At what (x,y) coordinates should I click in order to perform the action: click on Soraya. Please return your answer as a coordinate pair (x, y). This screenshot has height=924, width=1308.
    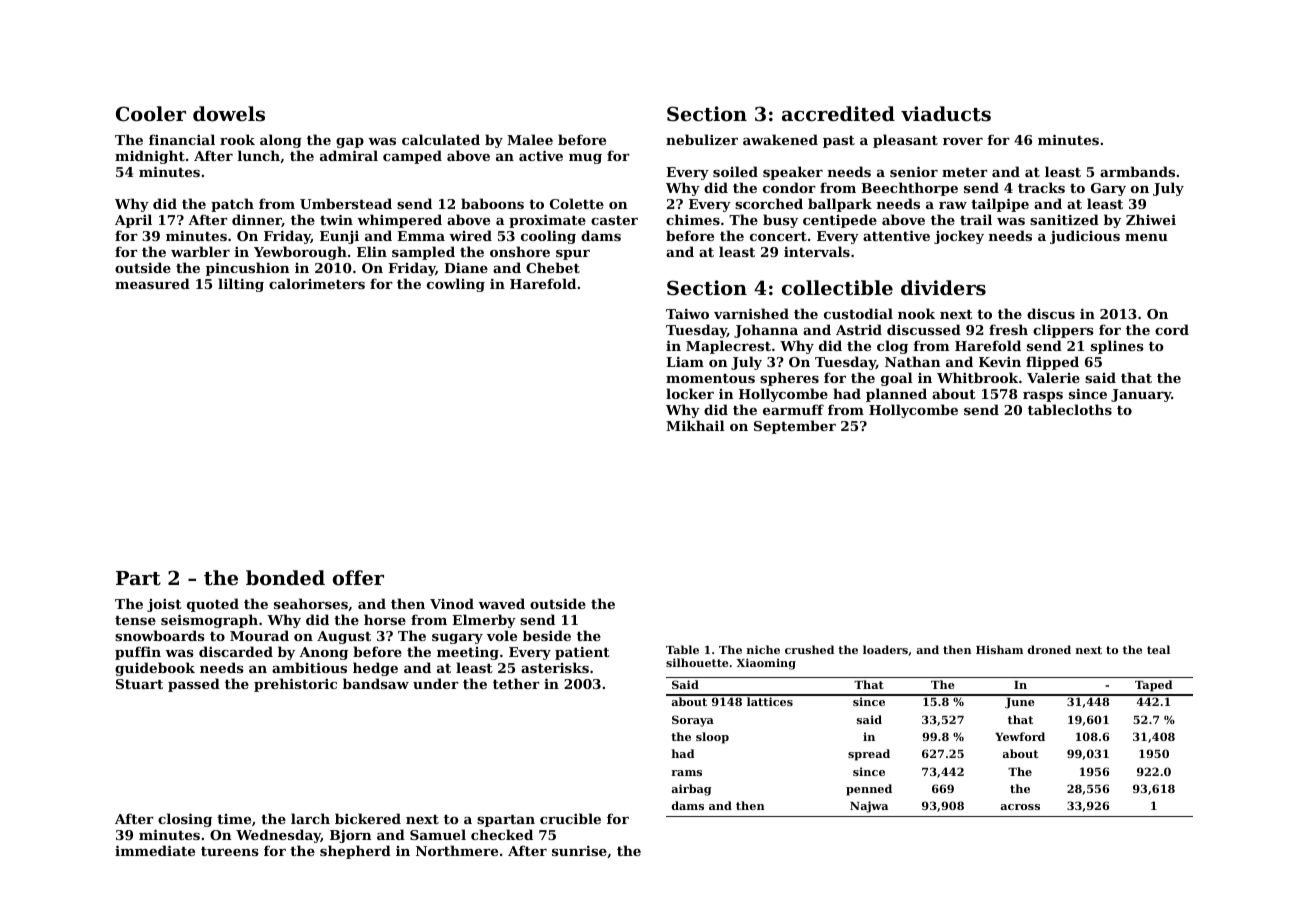
    Looking at the image, I should click on (693, 721).
